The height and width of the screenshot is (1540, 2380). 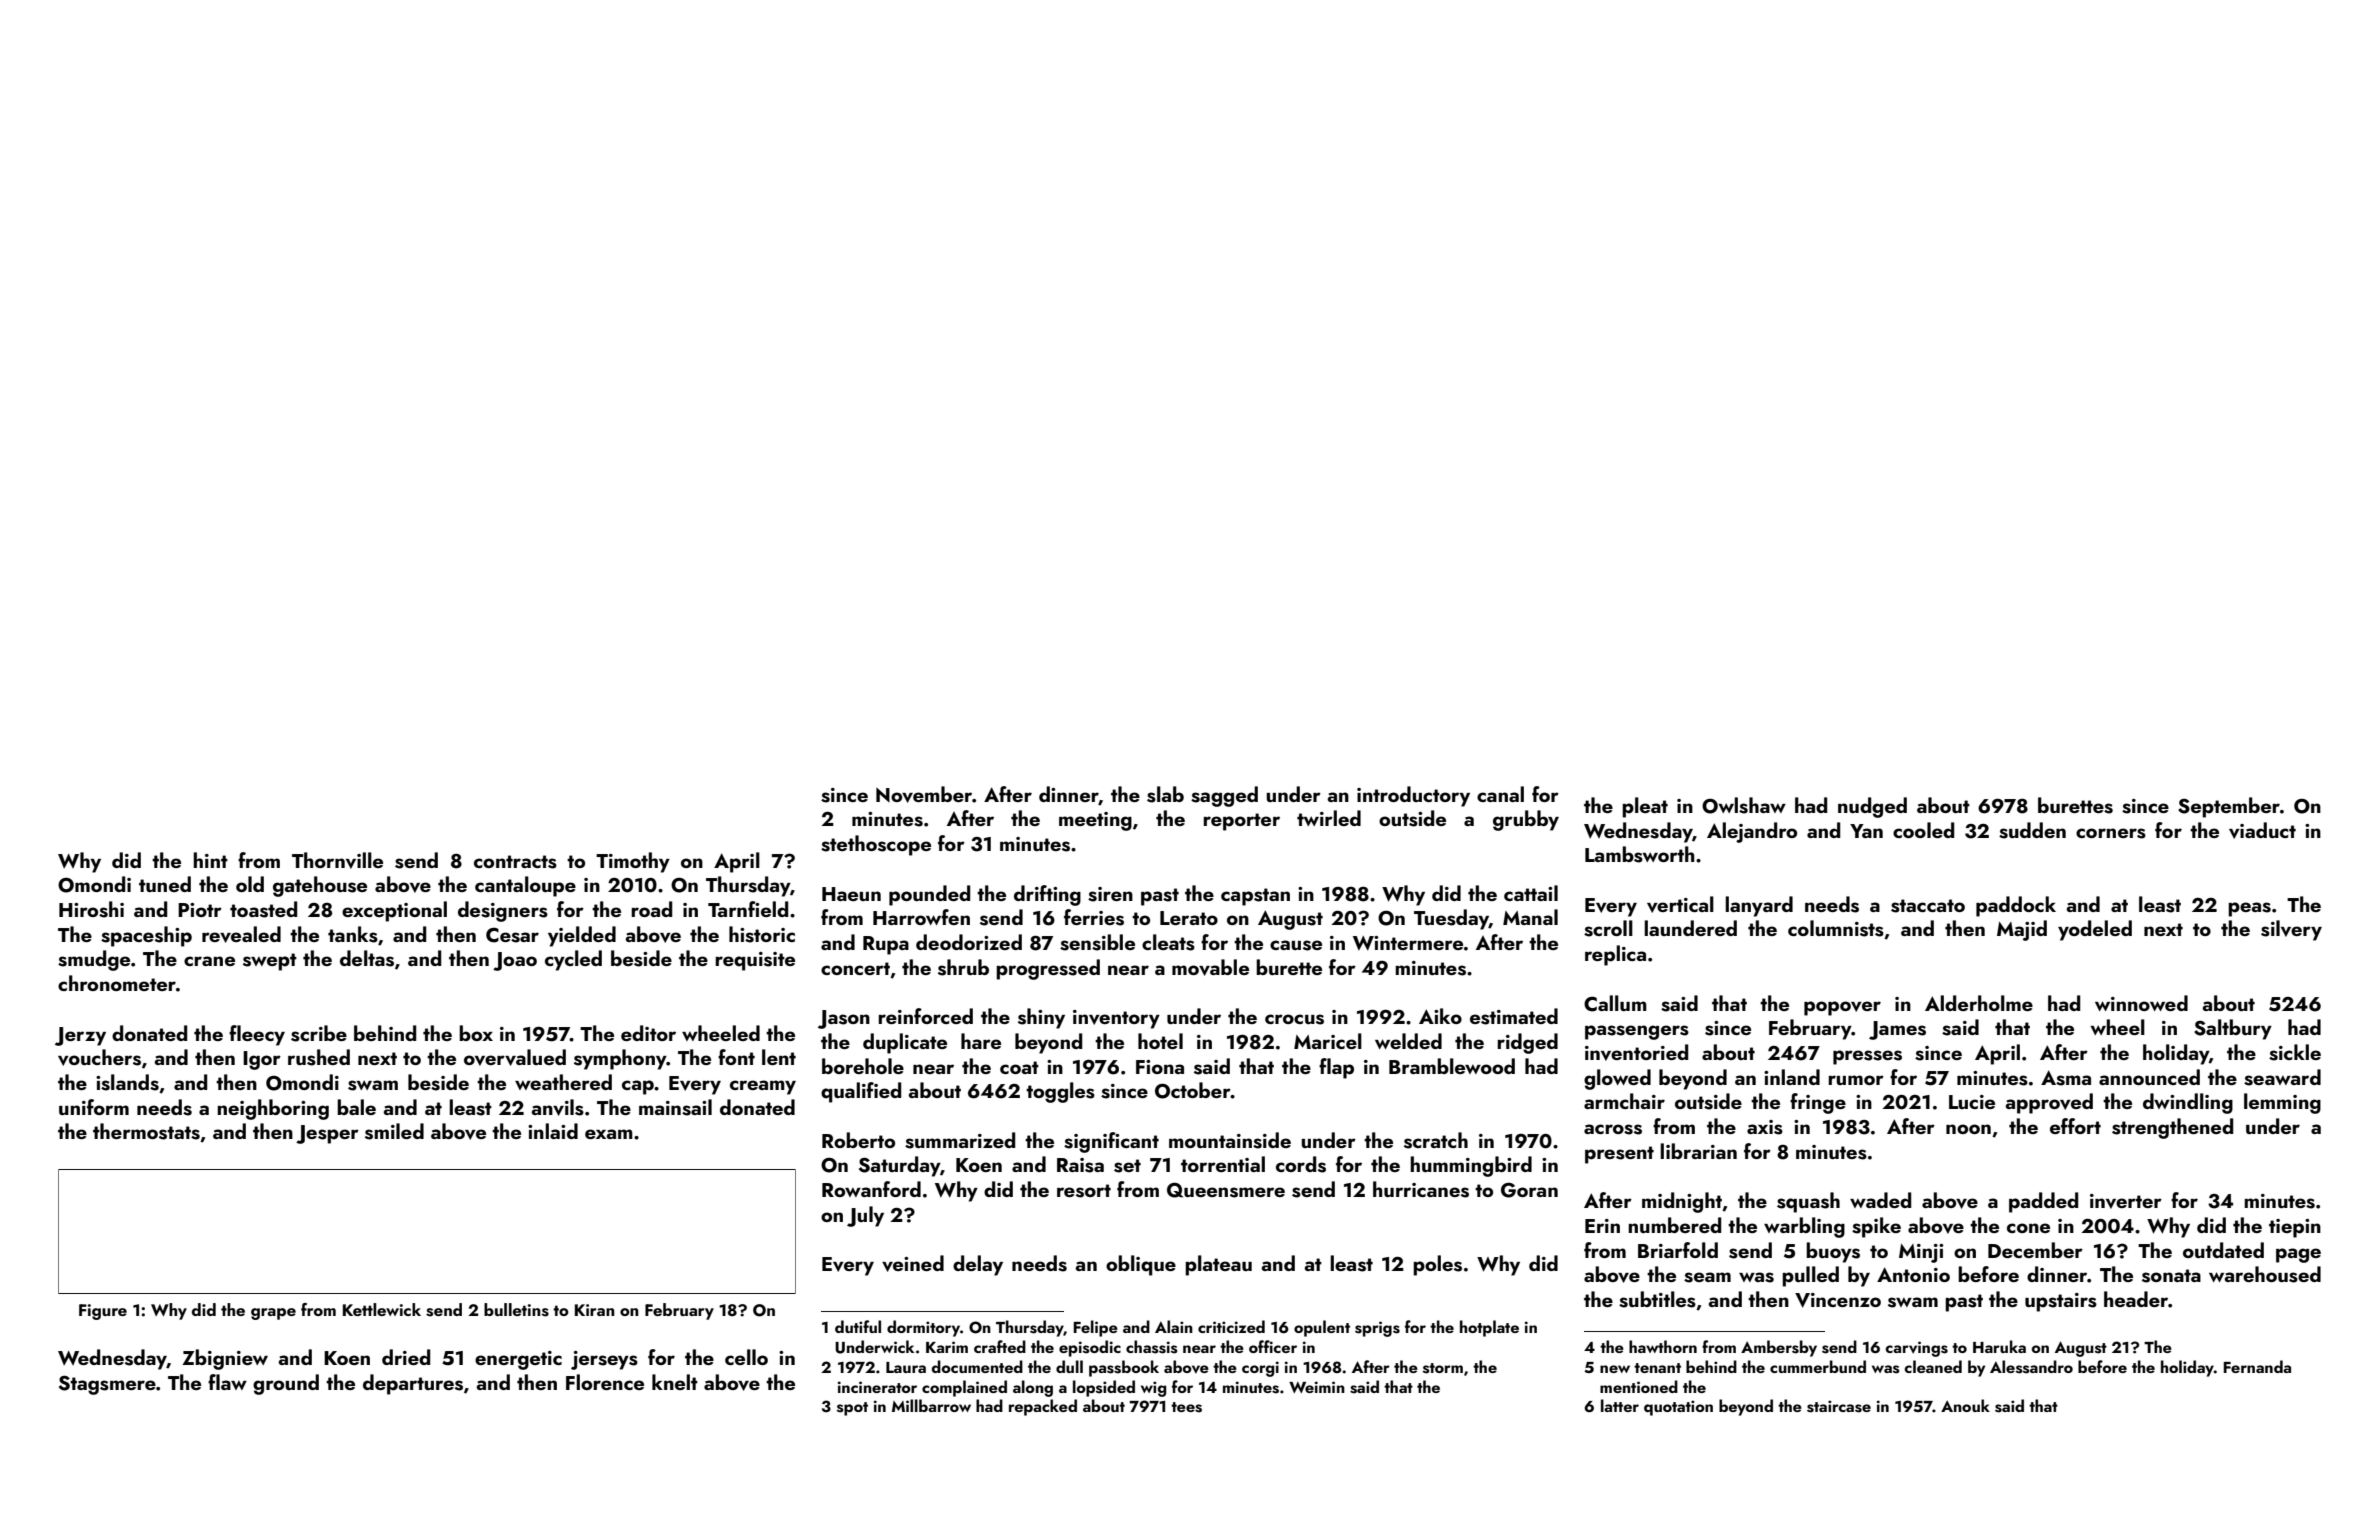 I want to click on Anouk, so click(x=1965, y=1405).
